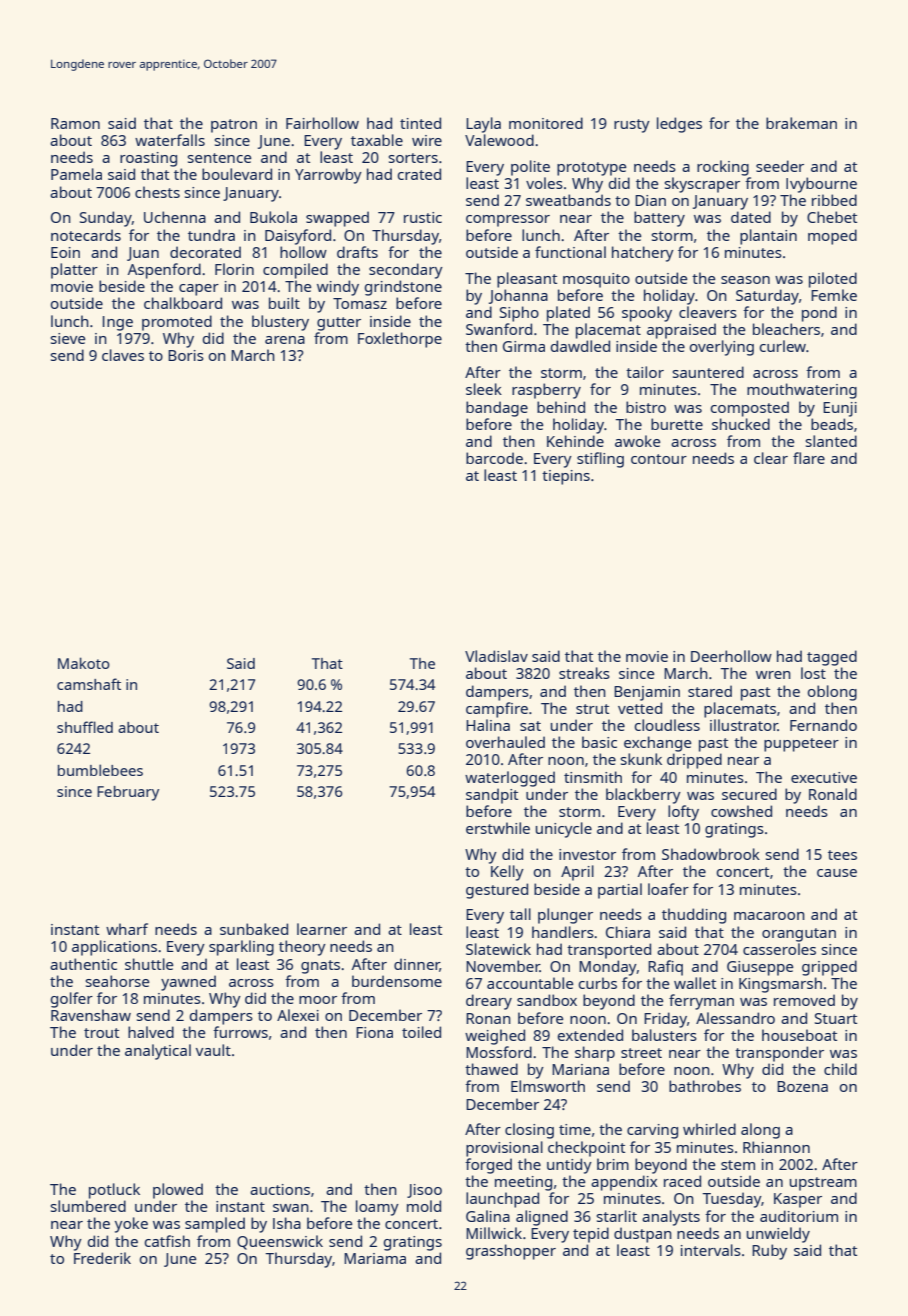  Describe the element at coordinates (123, 355) in the screenshot. I see `claves` at that location.
